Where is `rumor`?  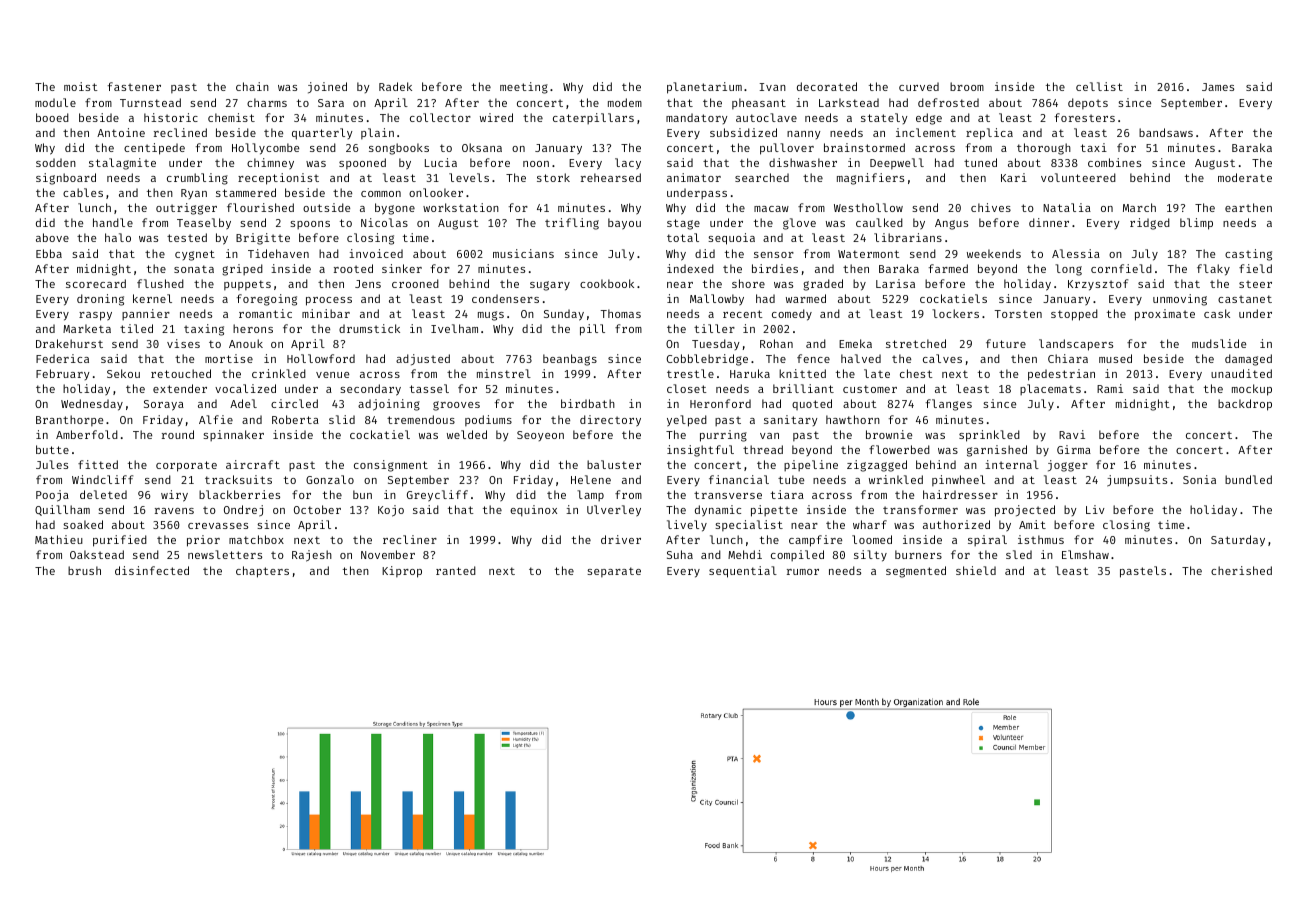
rumor is located at coordinates (803, 572).
